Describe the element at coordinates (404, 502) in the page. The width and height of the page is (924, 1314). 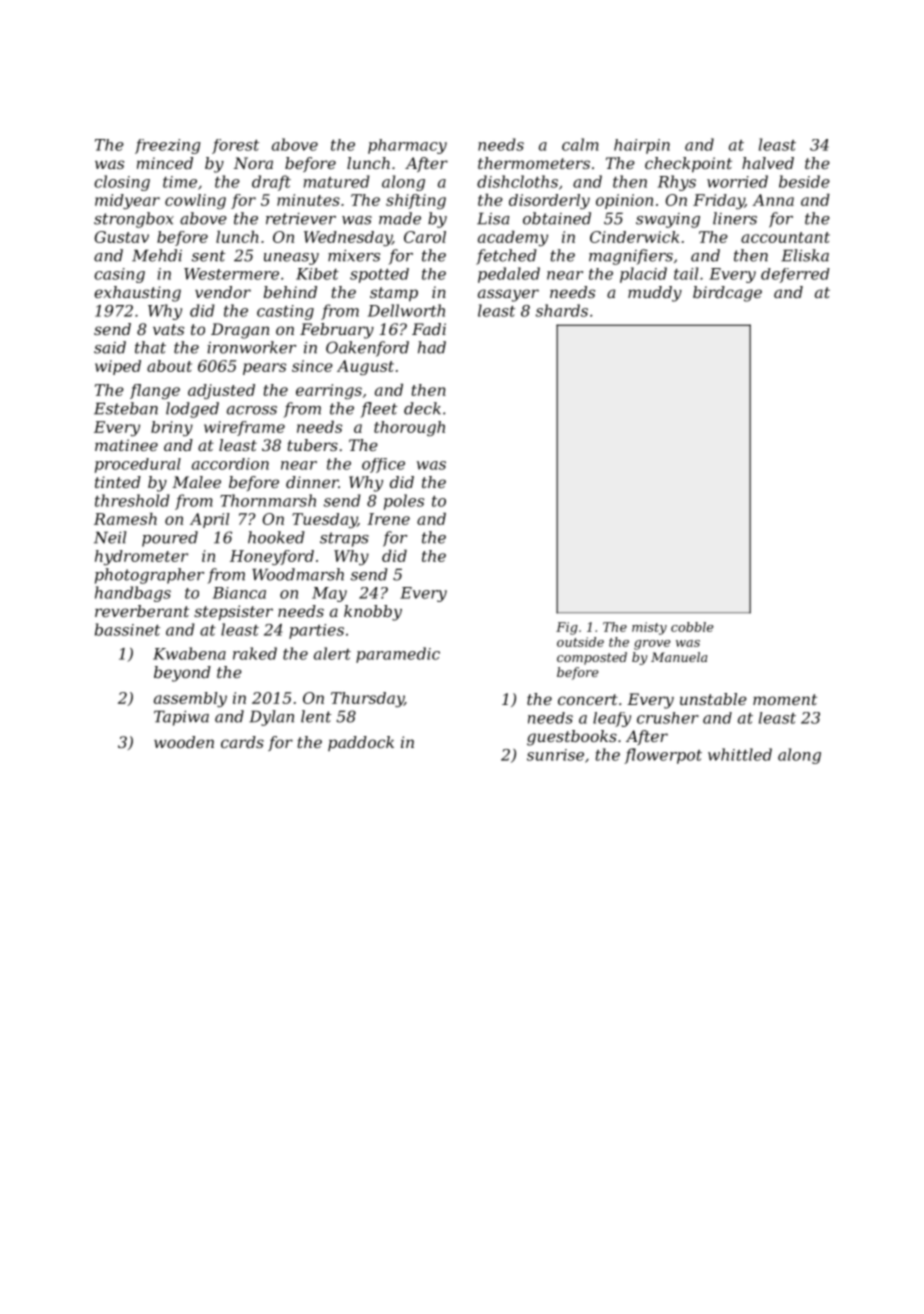
I see `poles` at that location.
